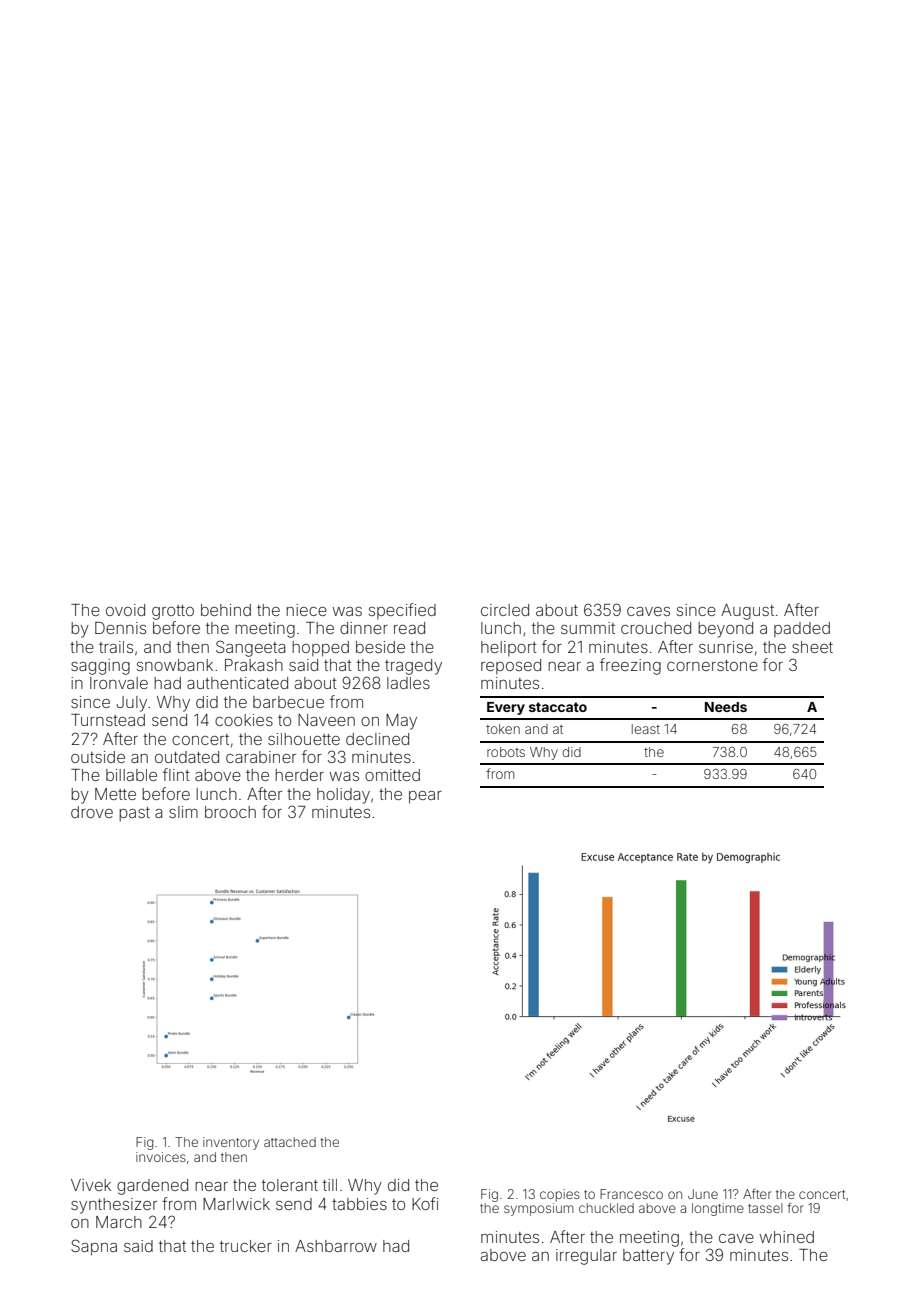  What do you see at coordinates (425, 1203) in the screenshot?
I see `Kofi` at bounding box center [425, 1203].
